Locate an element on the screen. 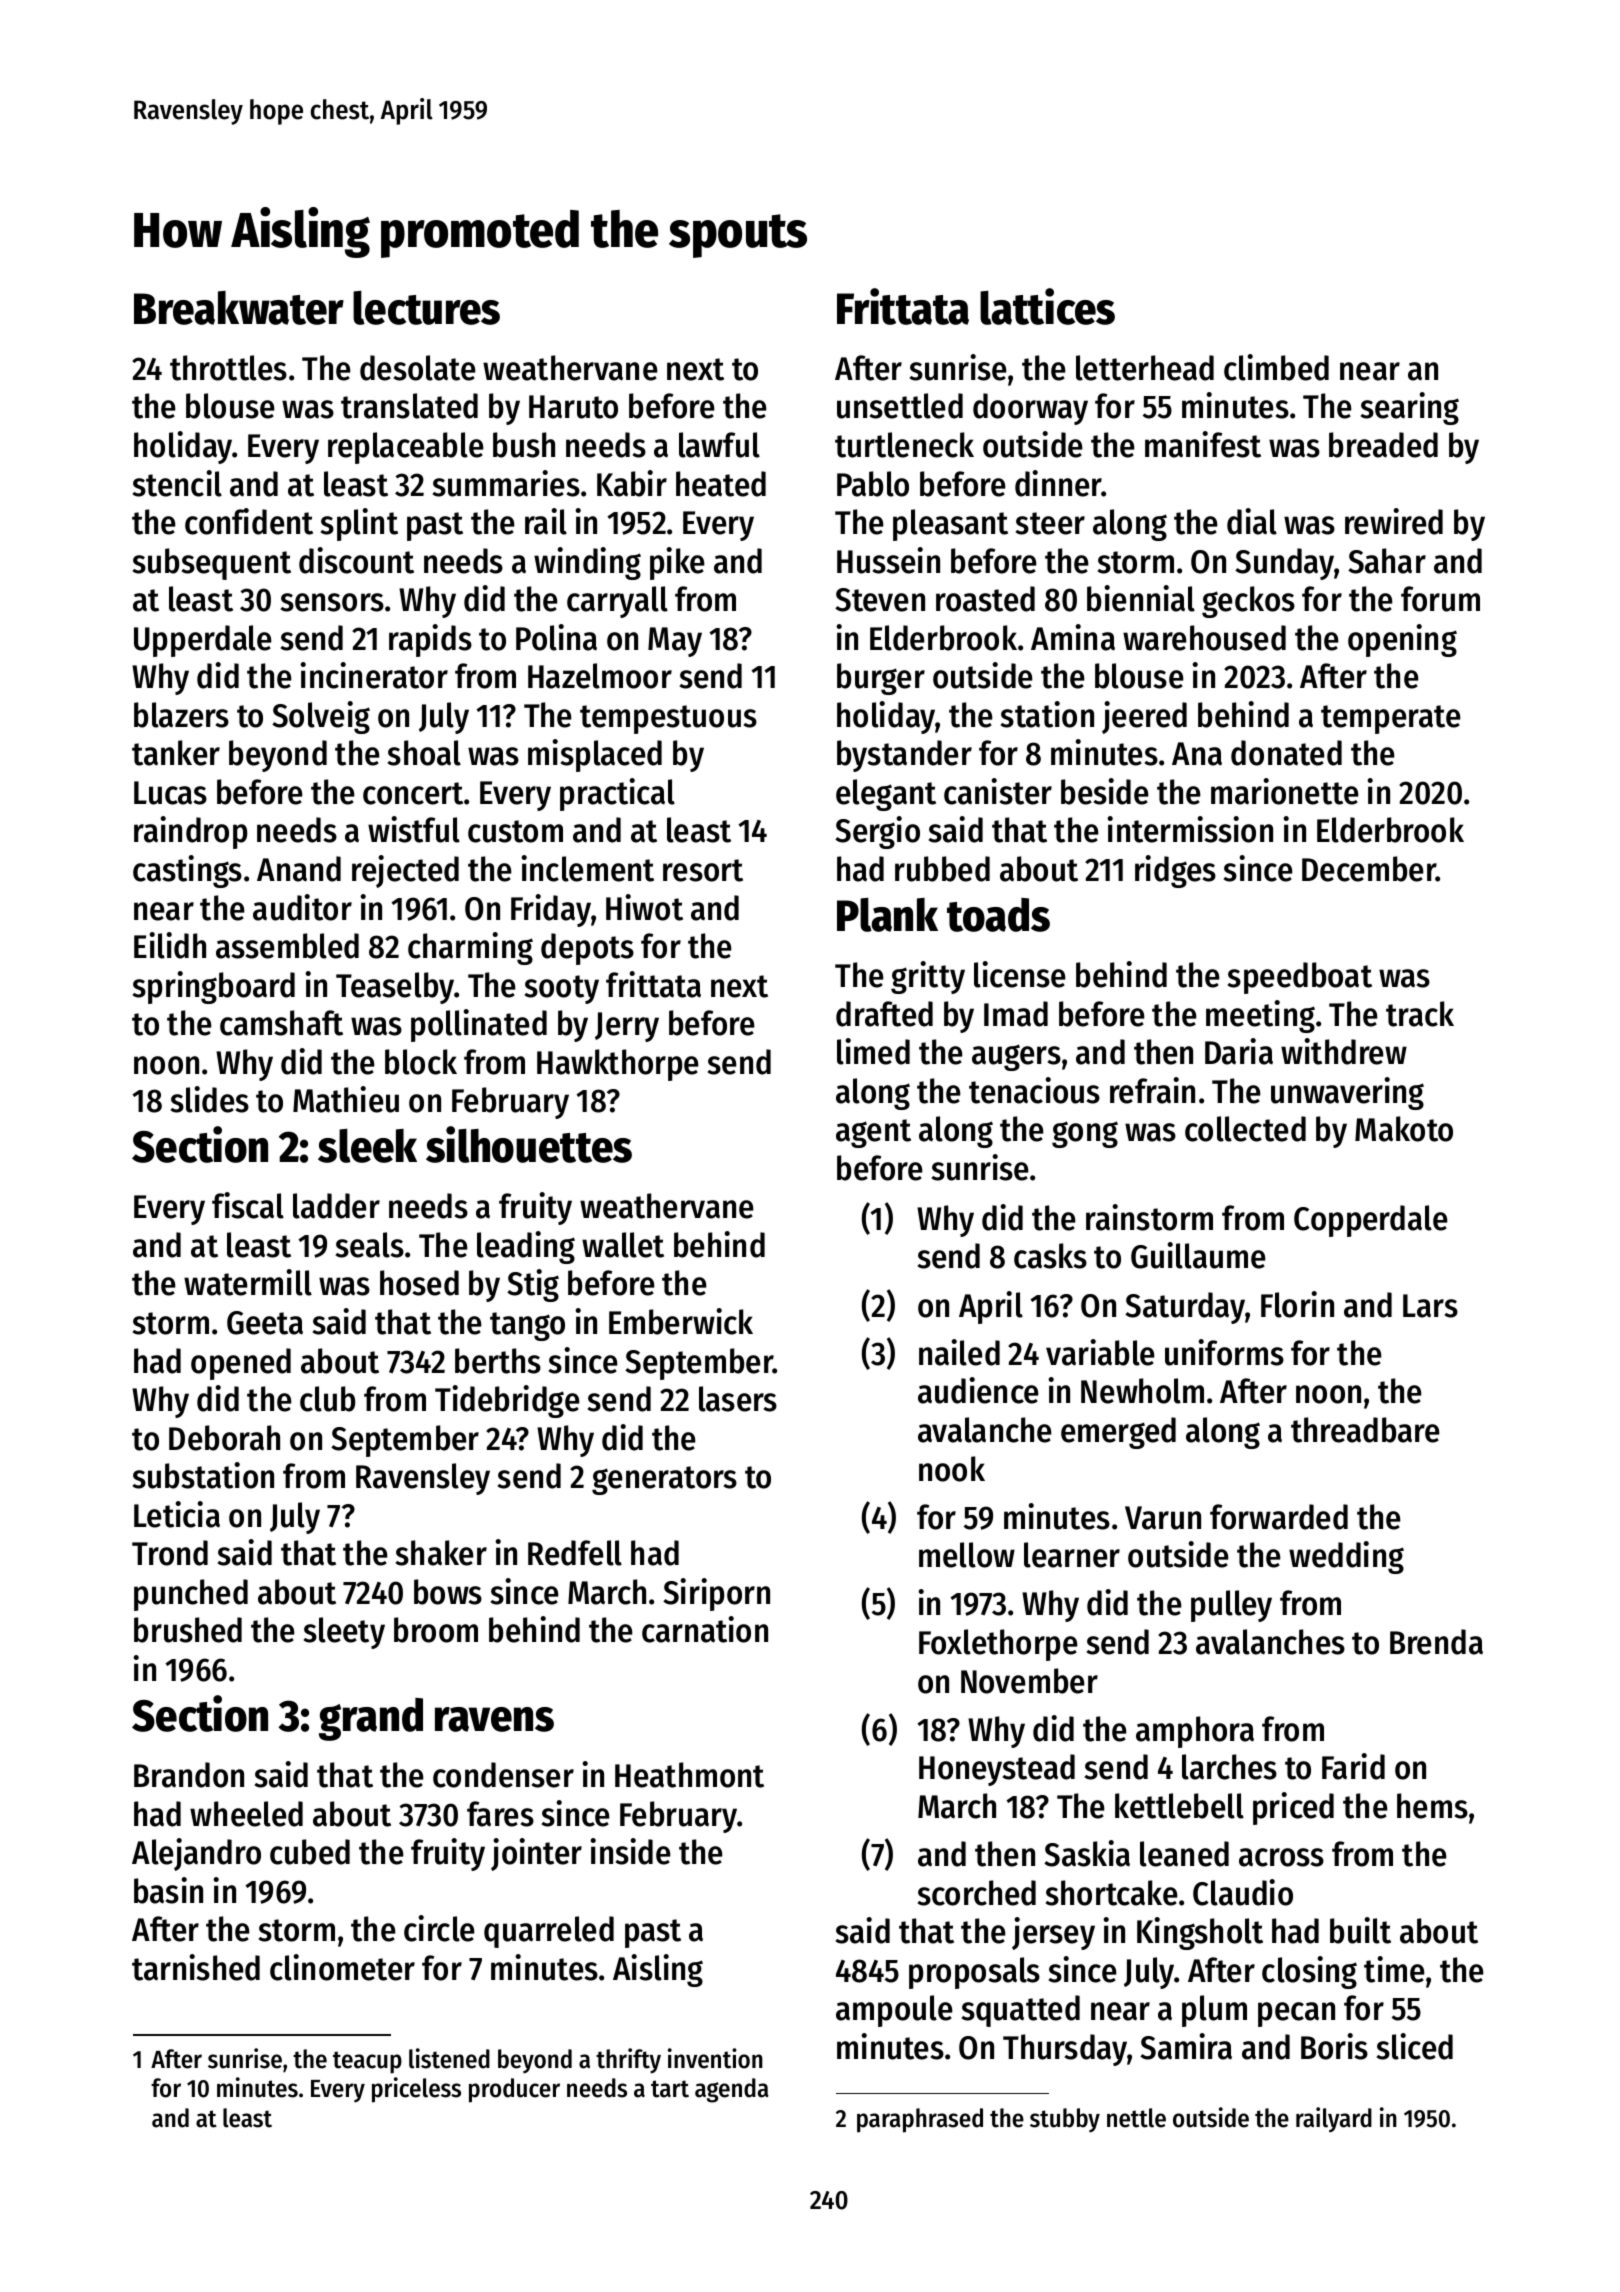 The height and width of the screenshot is (2292, 1620). discount is located at coordinates (356, 560).
